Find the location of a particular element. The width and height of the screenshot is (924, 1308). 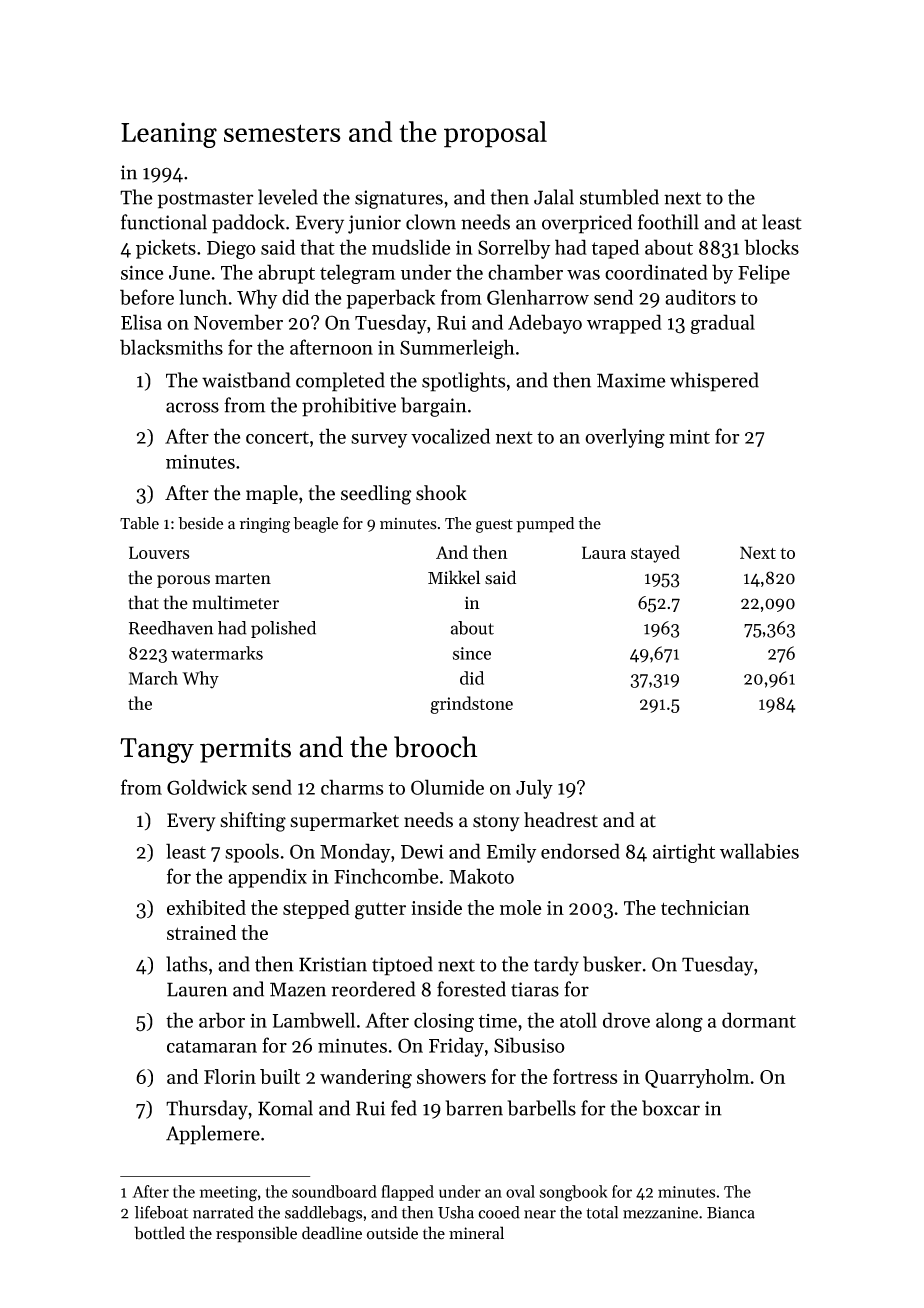

stayed is located at coordinates (655, 554).
